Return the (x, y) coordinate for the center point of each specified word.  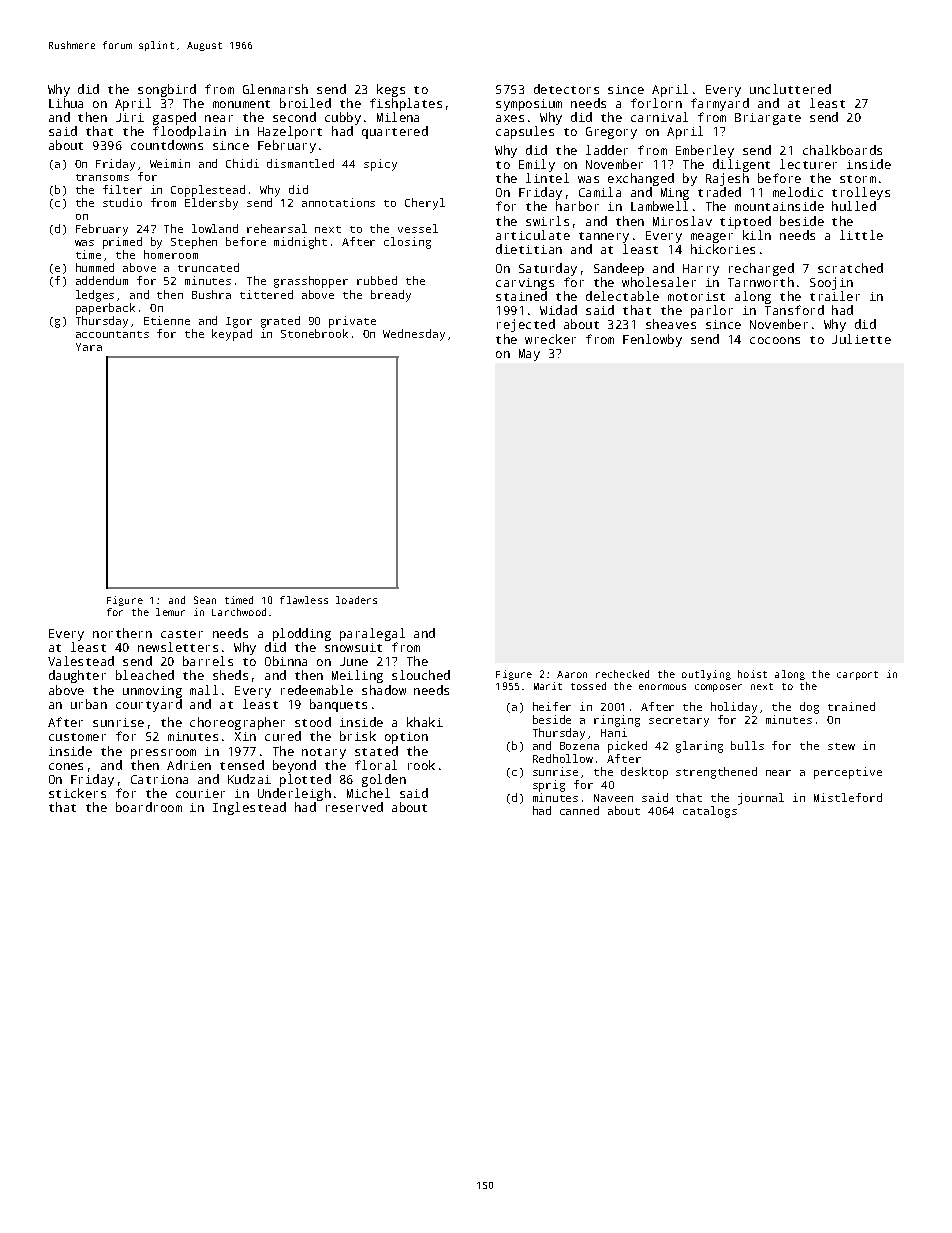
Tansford (794, 310)
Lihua (66, 103)
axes (510, 118)
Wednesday (414, 335)
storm (858, 179)
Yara (89, 347)
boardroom (149, 807)
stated (376, 751)
